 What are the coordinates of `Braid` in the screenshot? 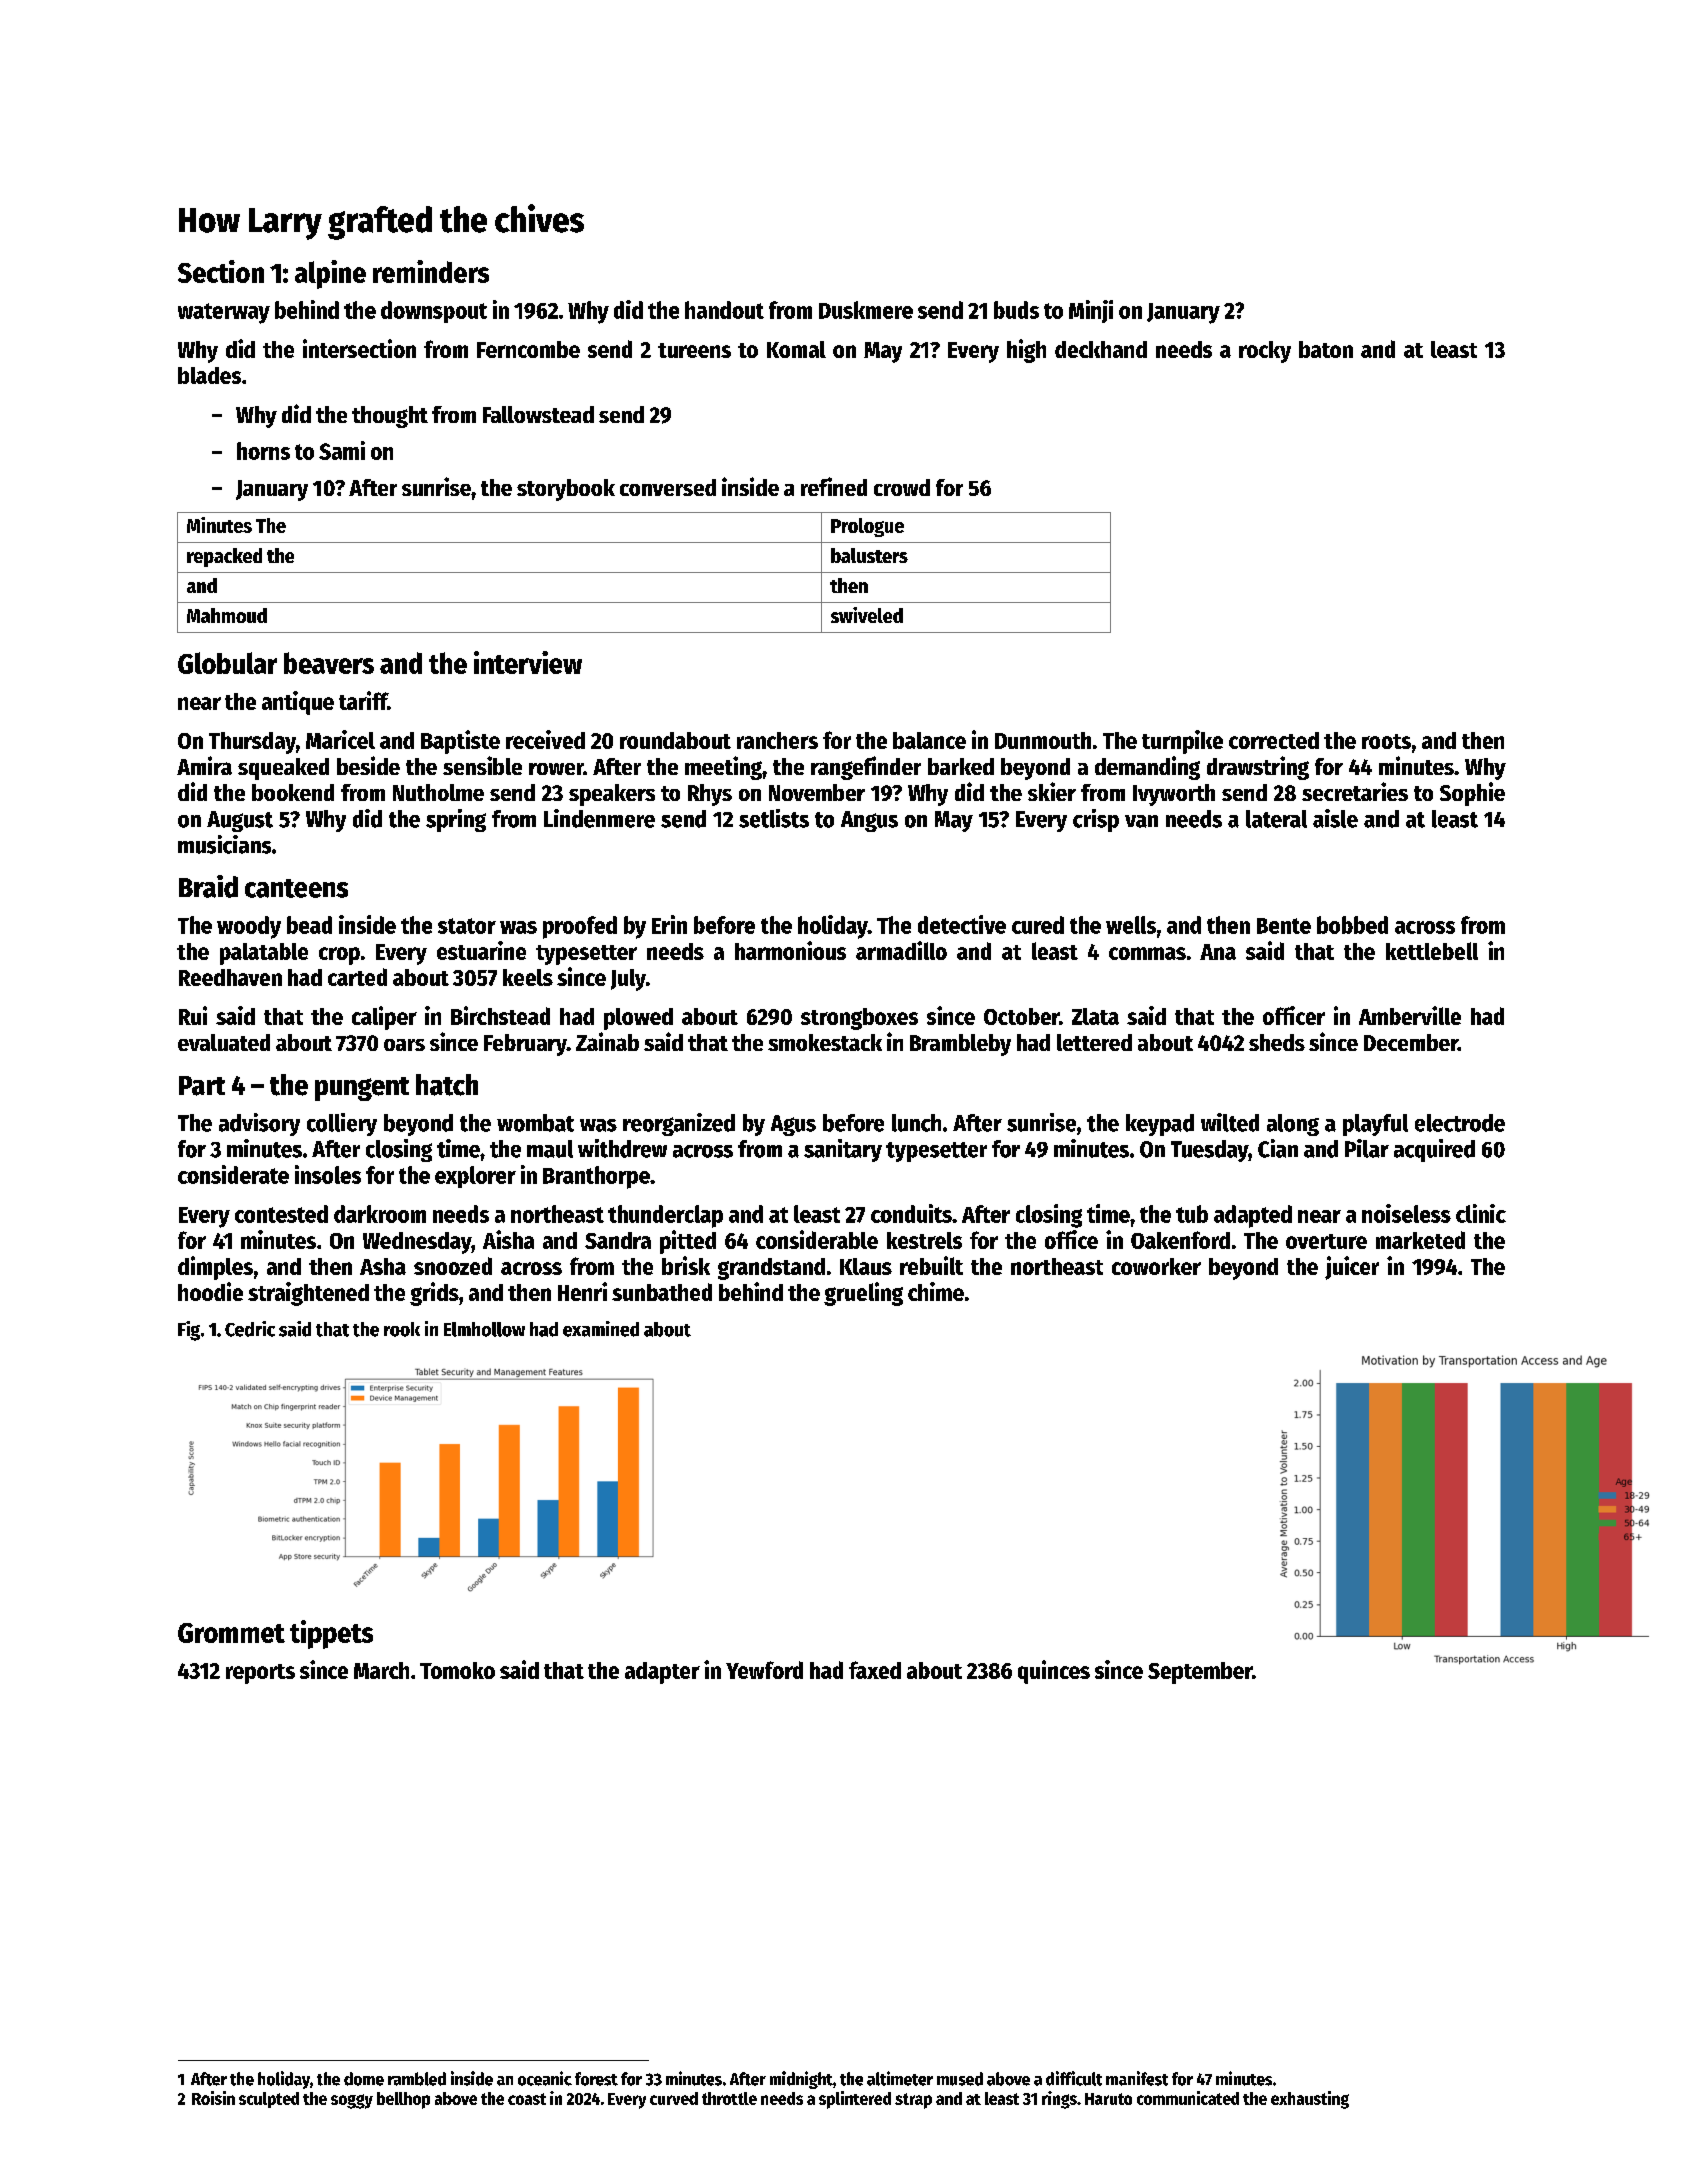 It's located at (208, 886).
